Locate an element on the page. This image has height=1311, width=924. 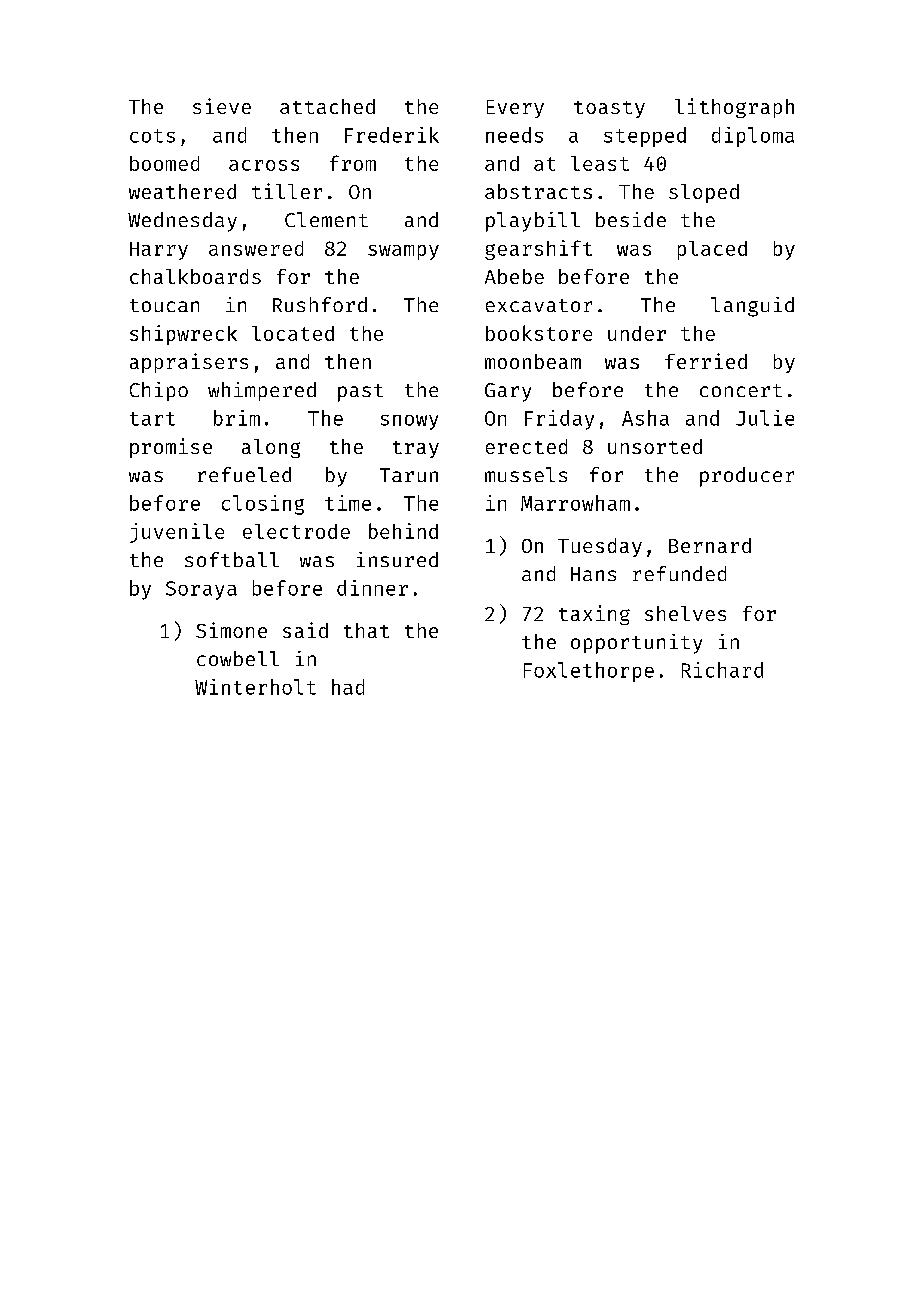
tray is located at coordinates (416, 449).
